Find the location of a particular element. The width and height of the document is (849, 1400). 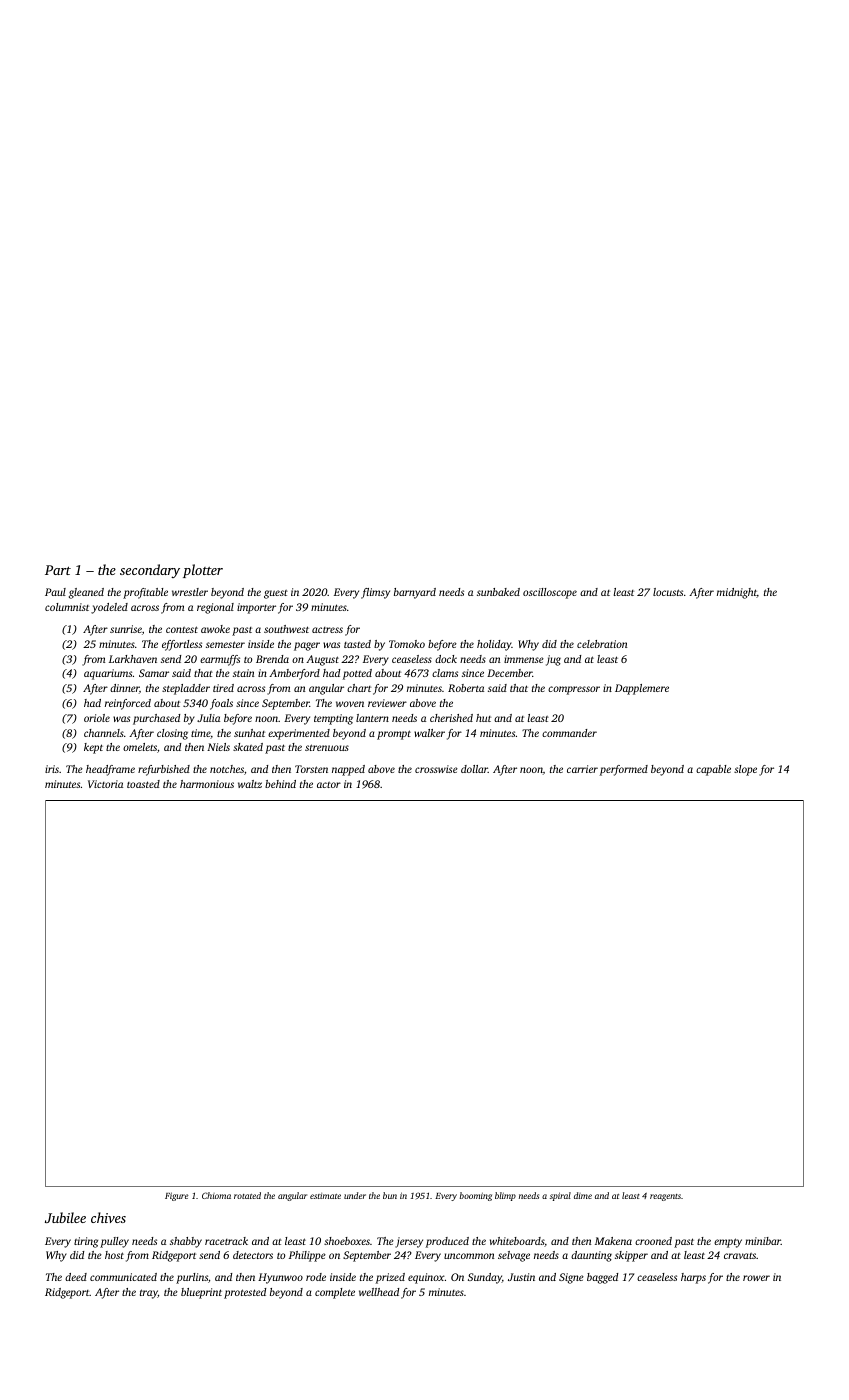

actor is located at coordinates (329, 785).
